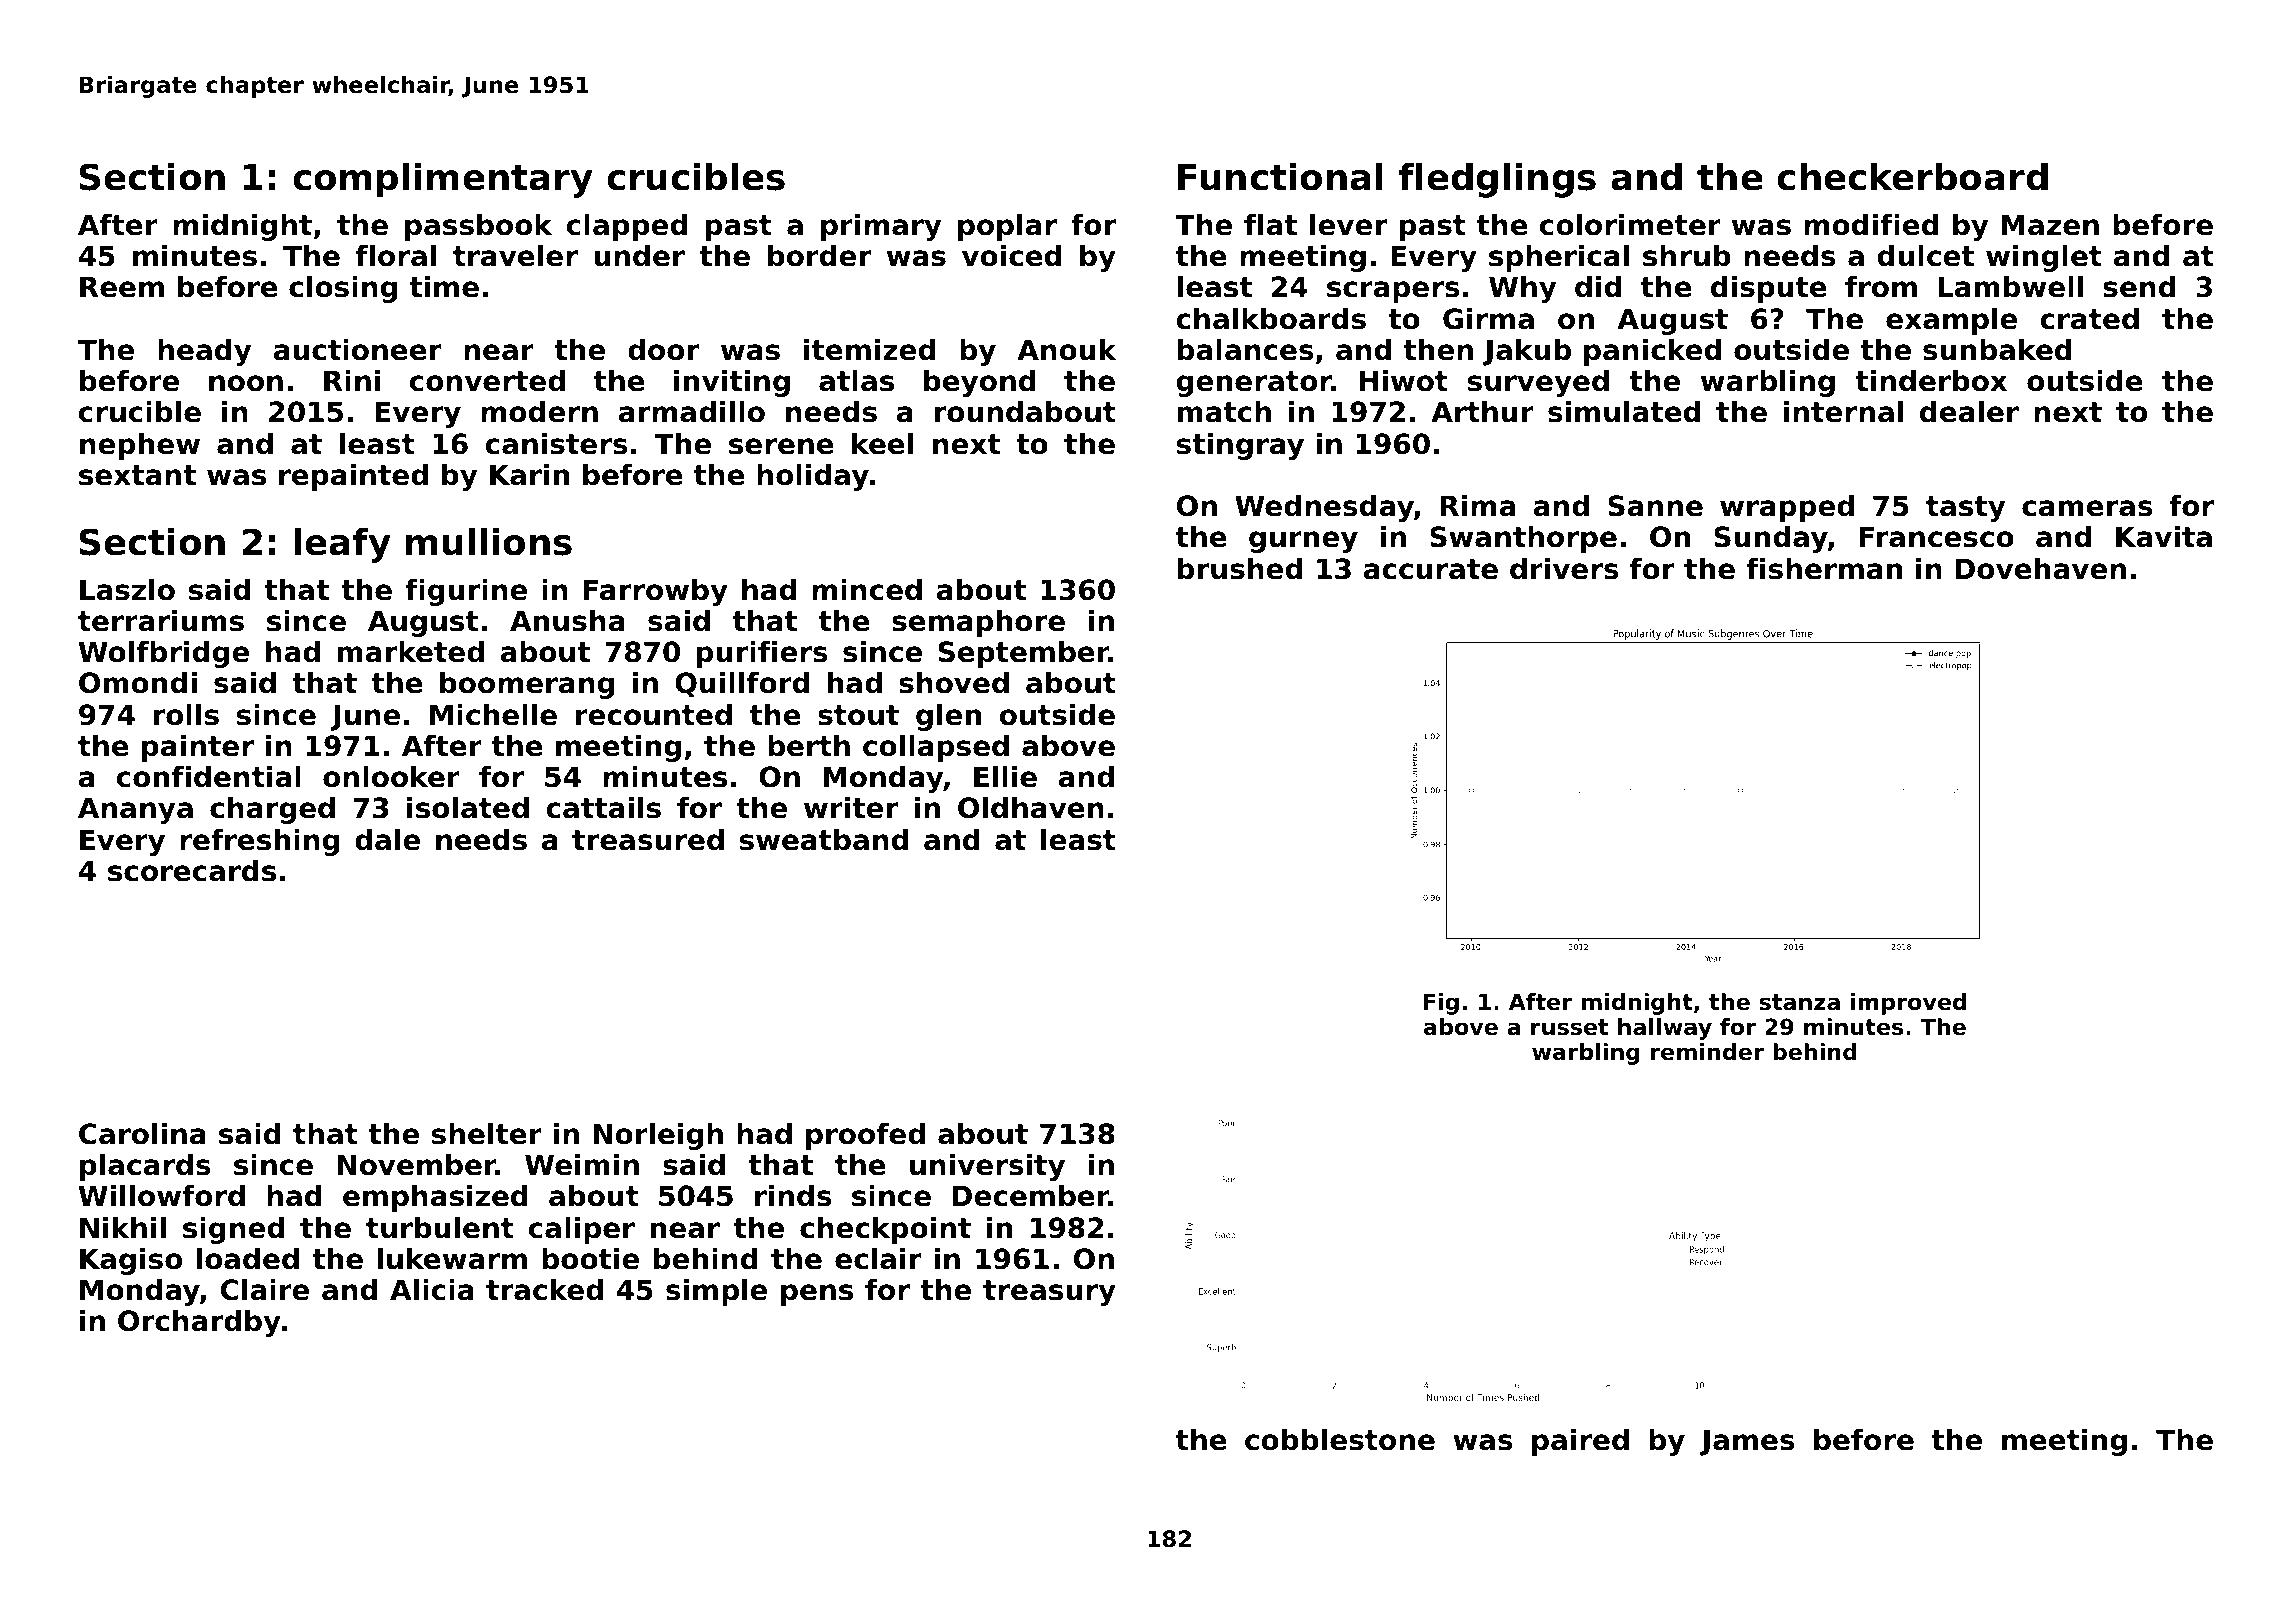  What do you see at coordinates (590, 1259) in the screenshot?
I see `bootie` at bounding box center [590, 1259].
